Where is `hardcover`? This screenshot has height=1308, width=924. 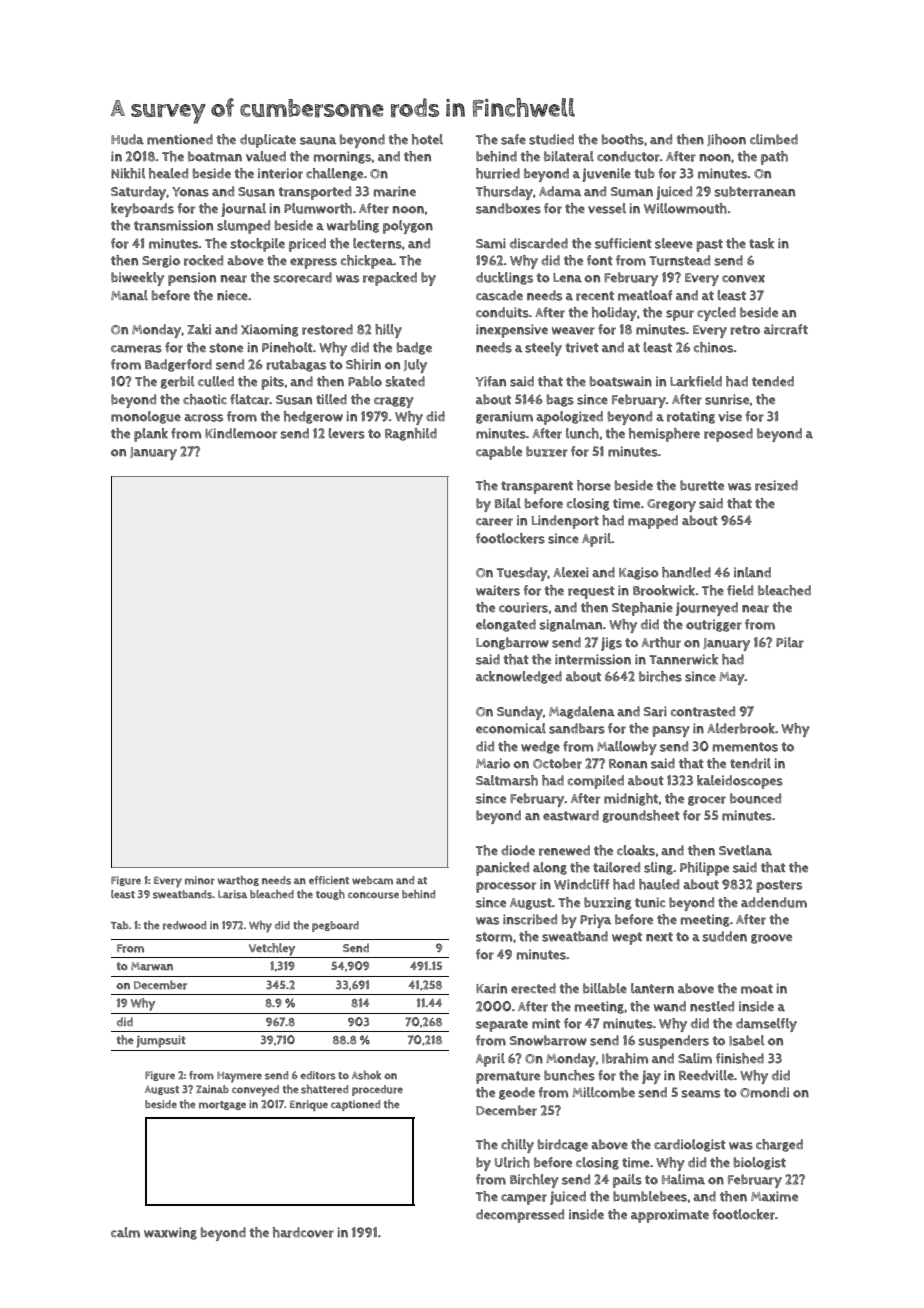
hardcover is located at coordinates (303, 1232).
